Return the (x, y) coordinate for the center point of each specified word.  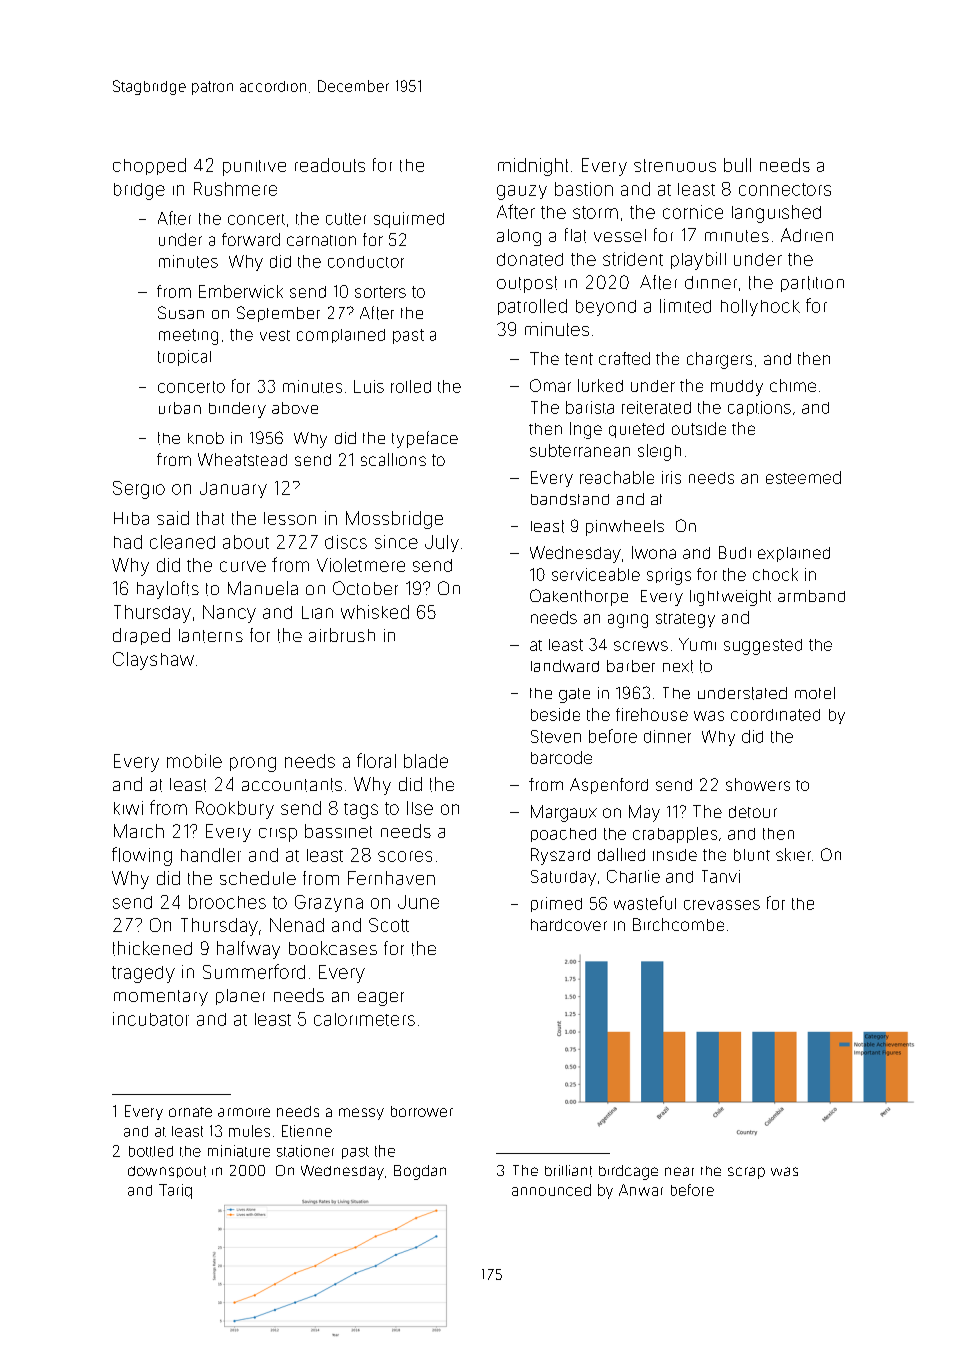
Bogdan (420, 1172)
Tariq (175, 1191)
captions (759, 408)
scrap (746, 1173)
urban (180, 408)
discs (346, 542)
